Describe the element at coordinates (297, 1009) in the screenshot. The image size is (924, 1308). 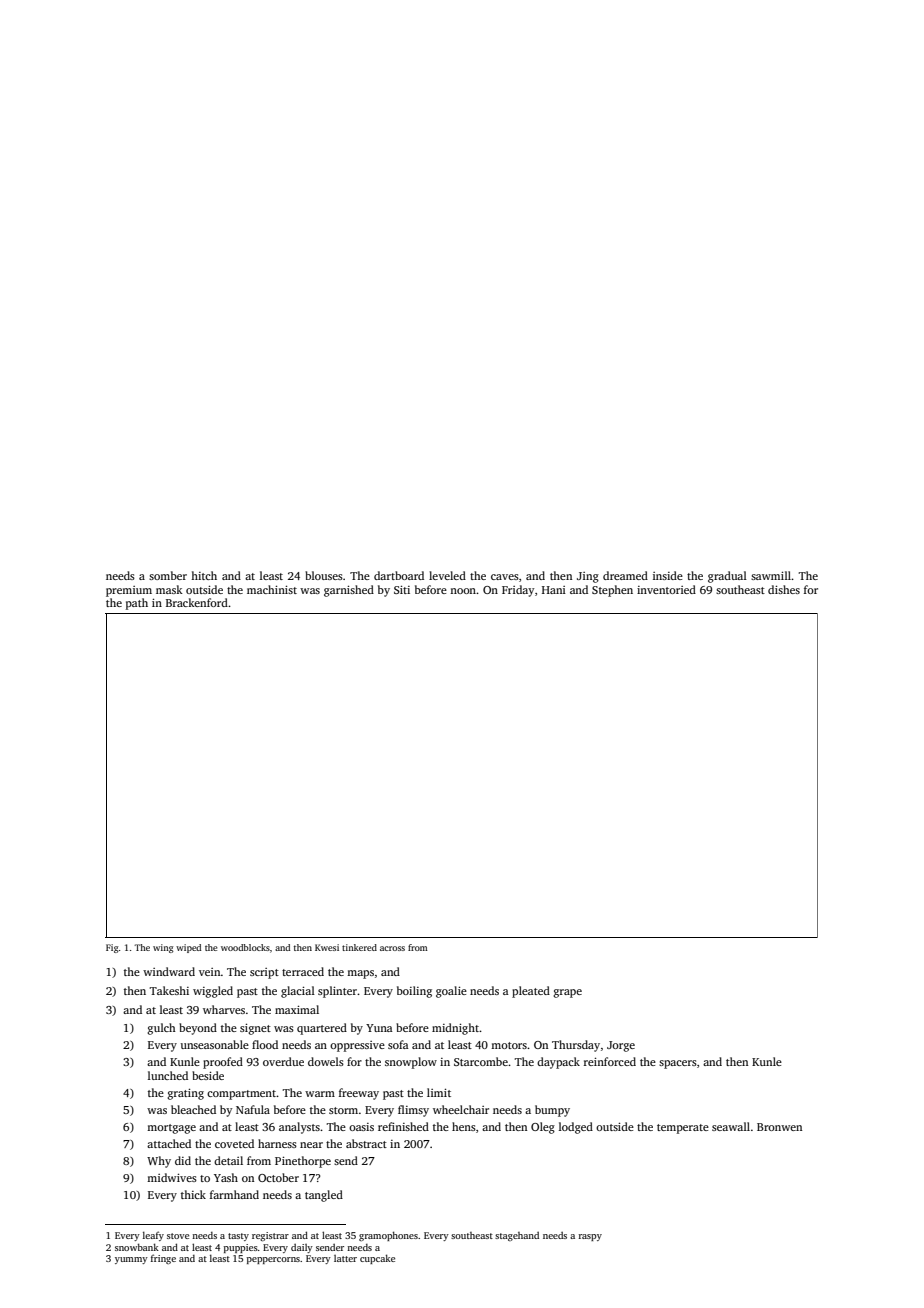
I see `maximal` at that location.
